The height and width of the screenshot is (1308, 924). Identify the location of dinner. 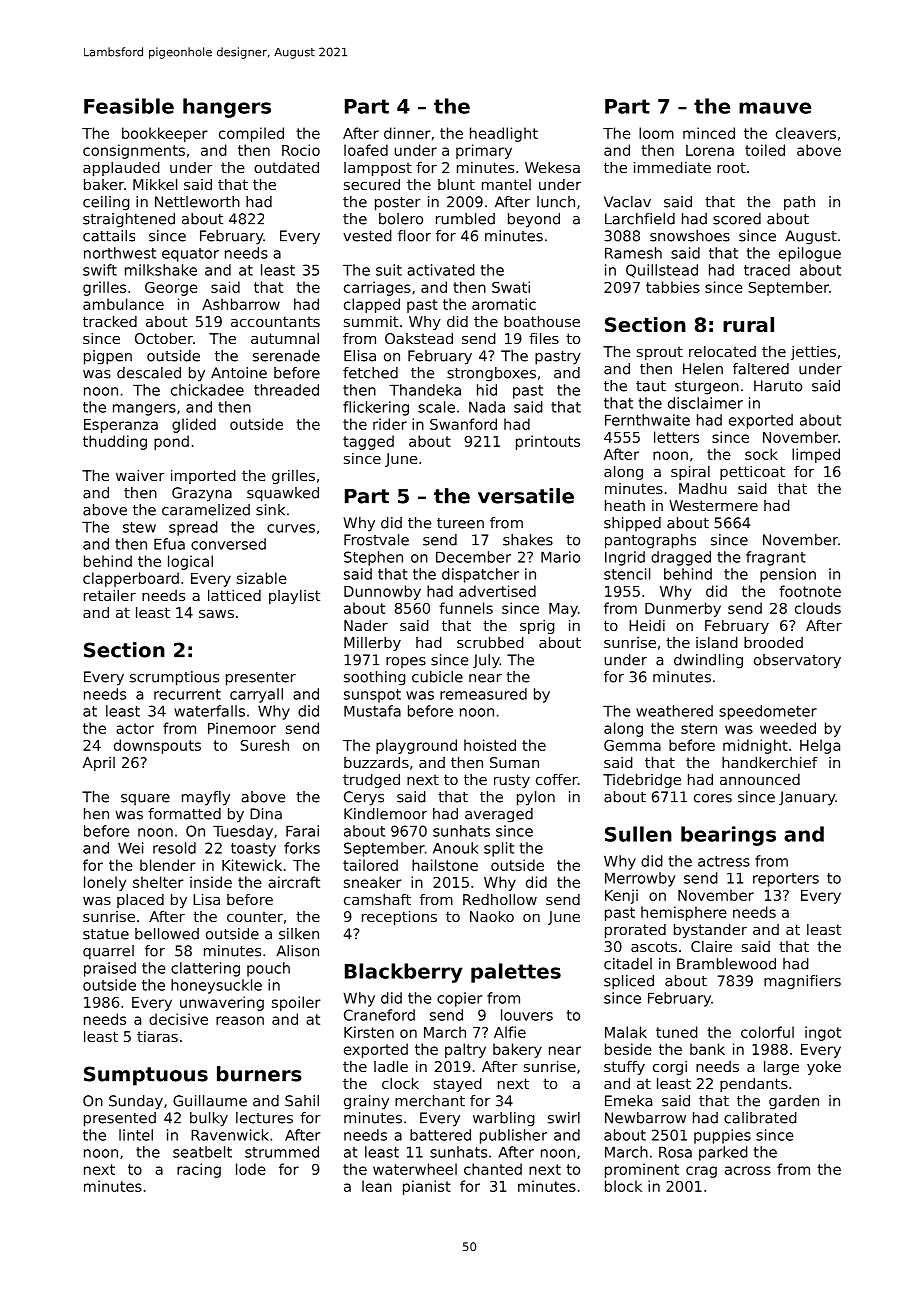
(407, 133).
